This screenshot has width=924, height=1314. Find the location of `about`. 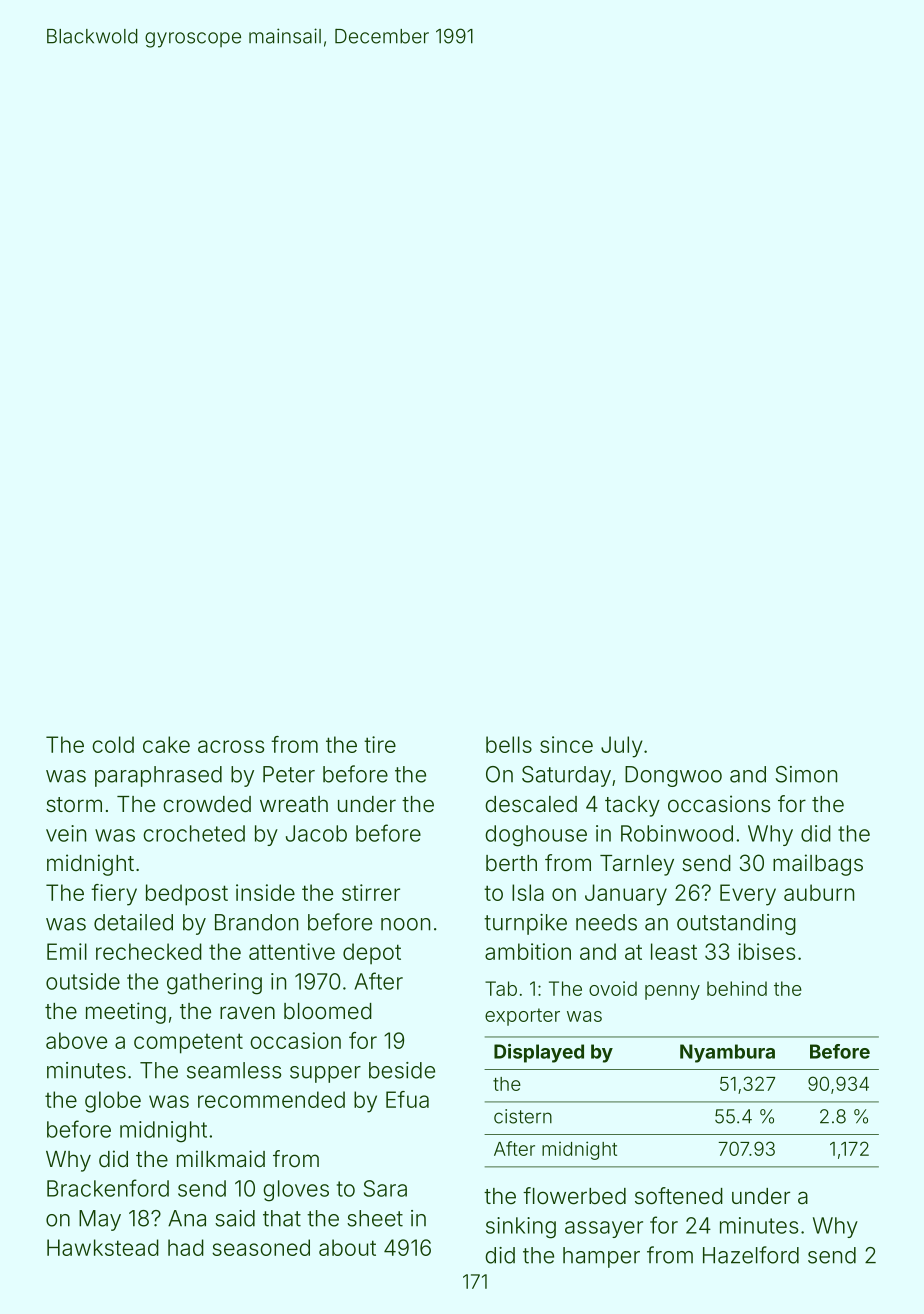

about is located at coordinates (347, 1247).
